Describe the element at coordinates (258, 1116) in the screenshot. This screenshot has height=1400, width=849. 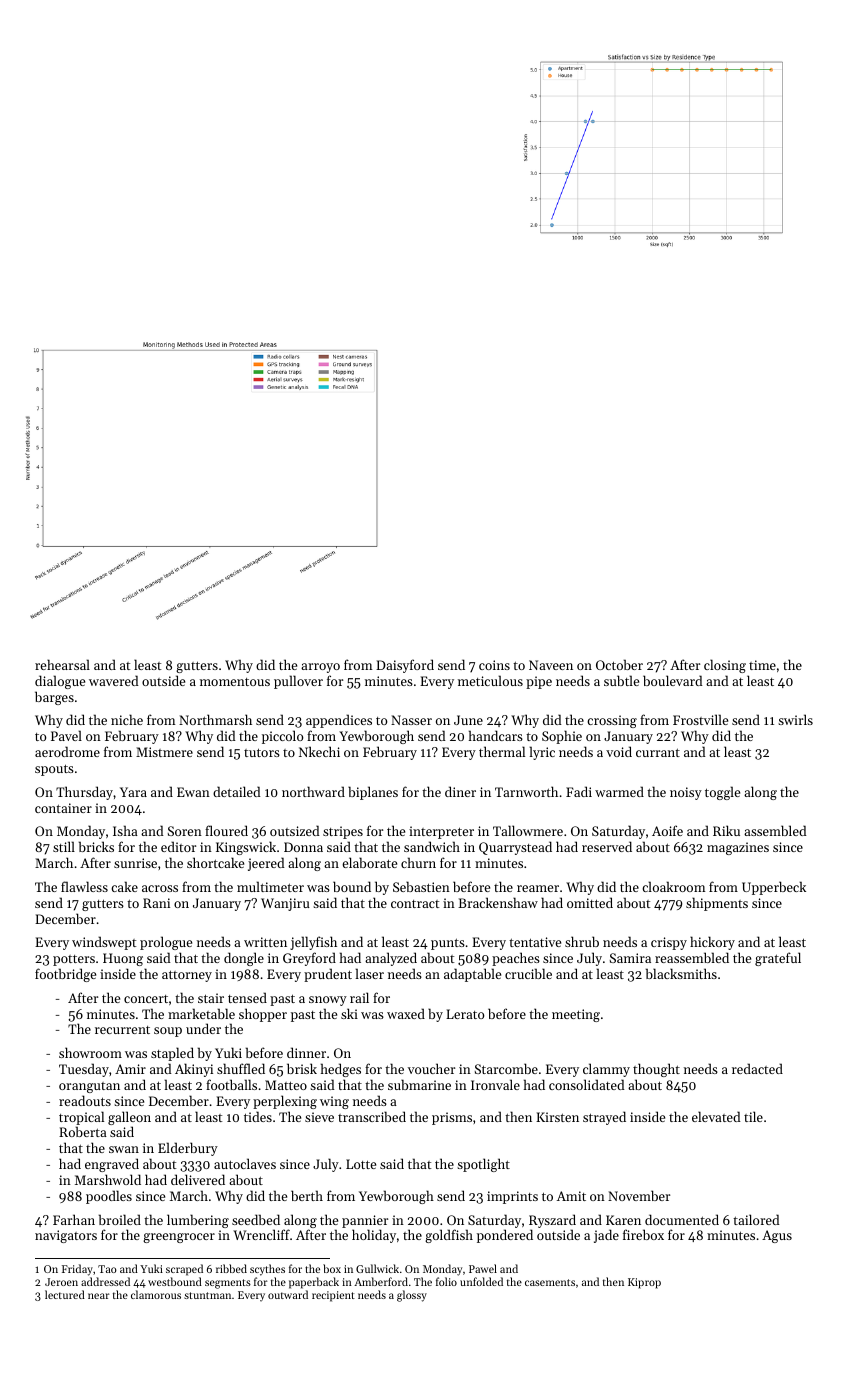
I see `tides` at that location.
